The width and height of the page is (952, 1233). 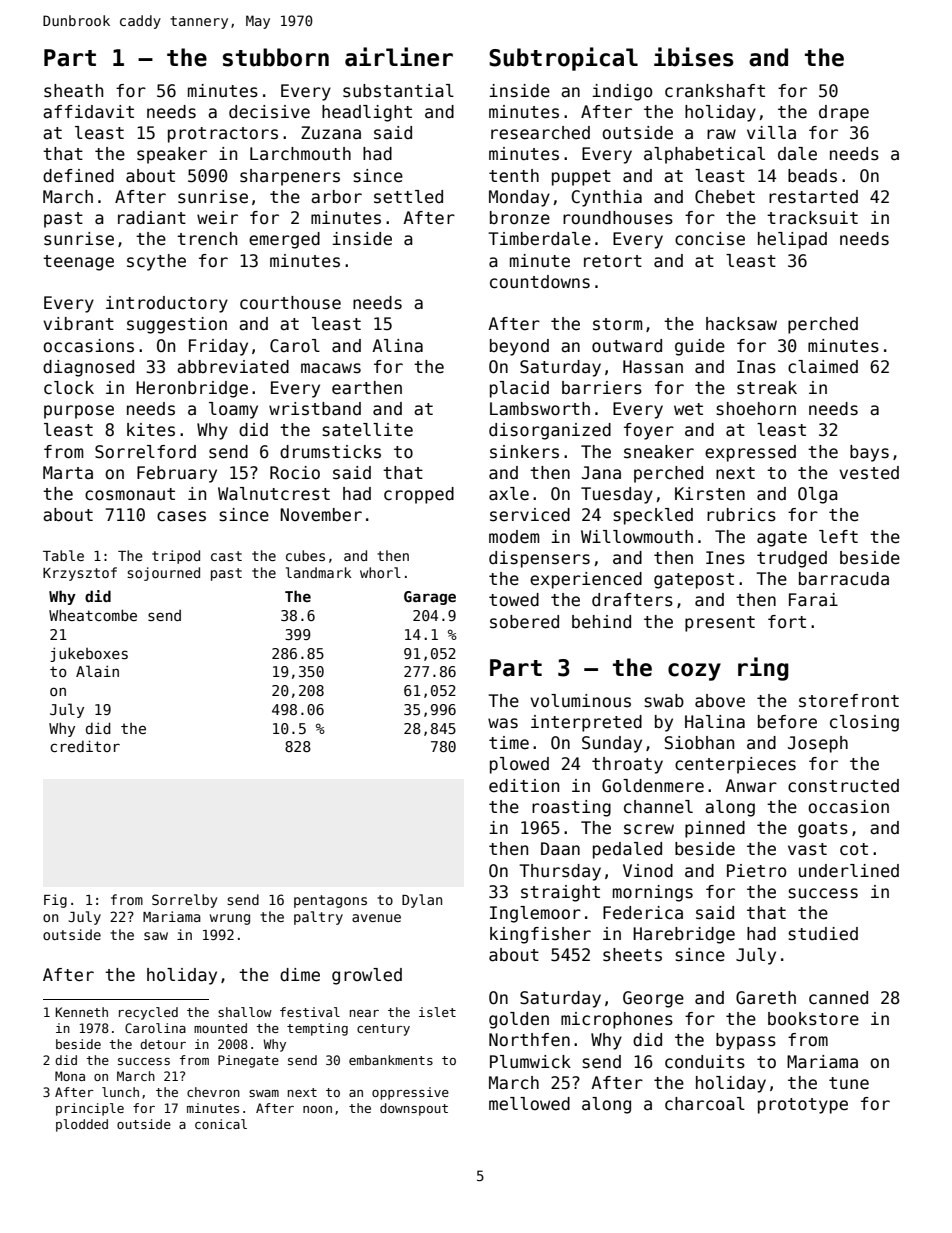 What do you see at coordinates (276, 57) in the page?
I see `stubborn` at bounding box center [276, 57].
